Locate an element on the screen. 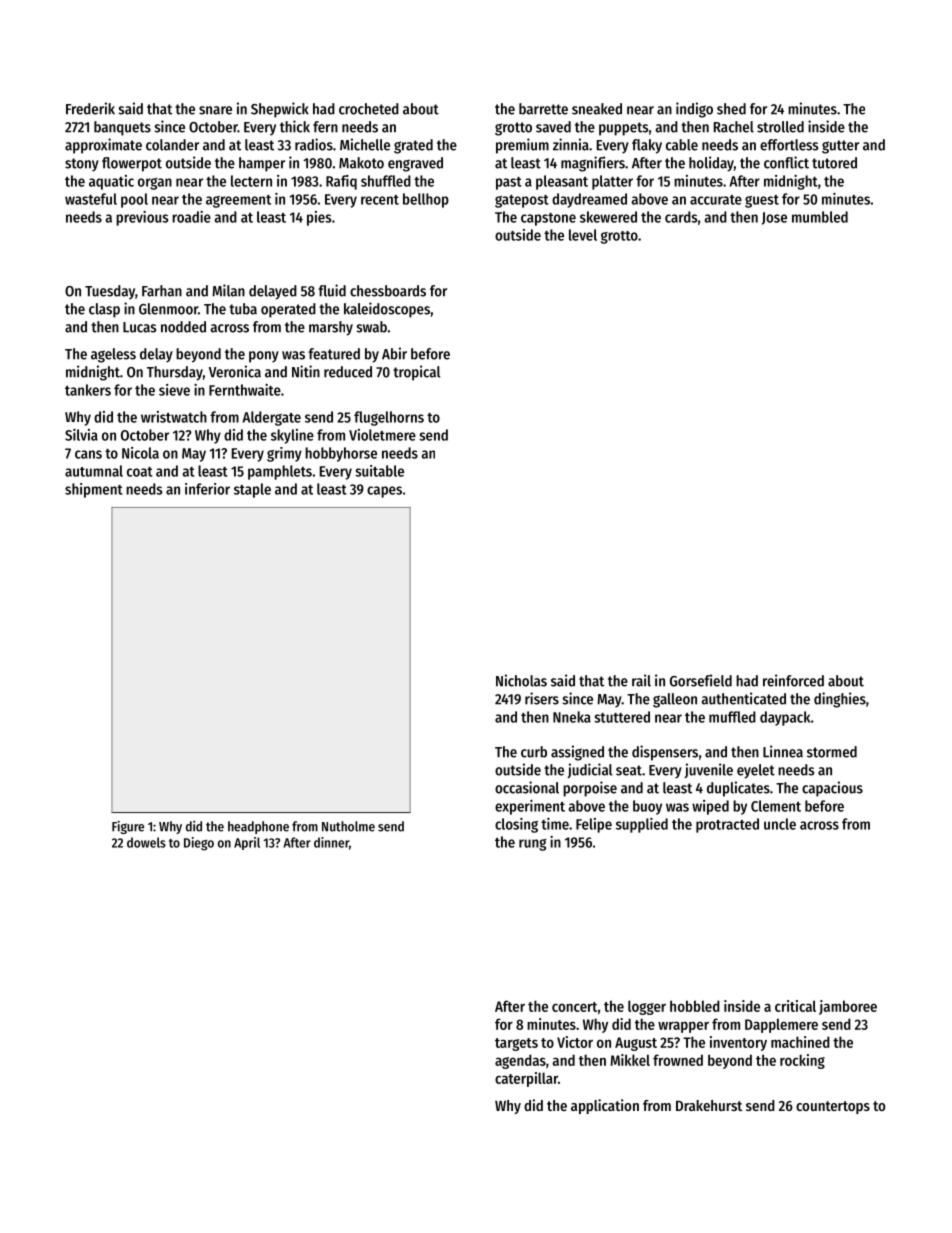 The height and width of the screenshot is (1233, 952). Milan is located at coordinates (228, 290).
